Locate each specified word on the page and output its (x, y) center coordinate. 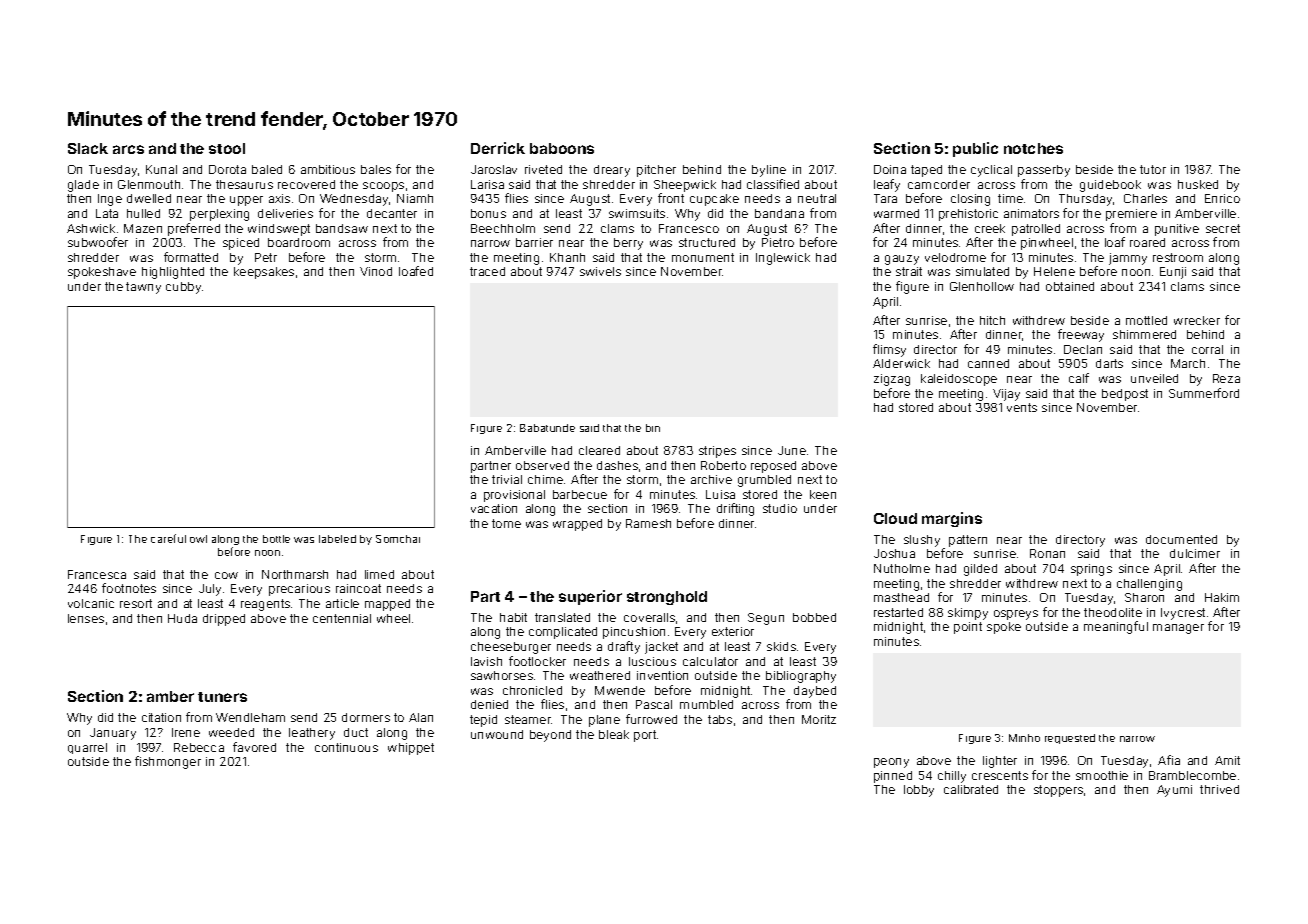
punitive (1177, 230)
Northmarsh (295, 574)
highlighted (173, 273)
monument (703, 257)
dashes (617, 465)
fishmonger (168, 762)
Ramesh (648, 523)
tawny (143, 288)
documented (1181, 539)
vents (1022, 407)
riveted (543, 169)
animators (1031, 213)
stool (227, 148)
